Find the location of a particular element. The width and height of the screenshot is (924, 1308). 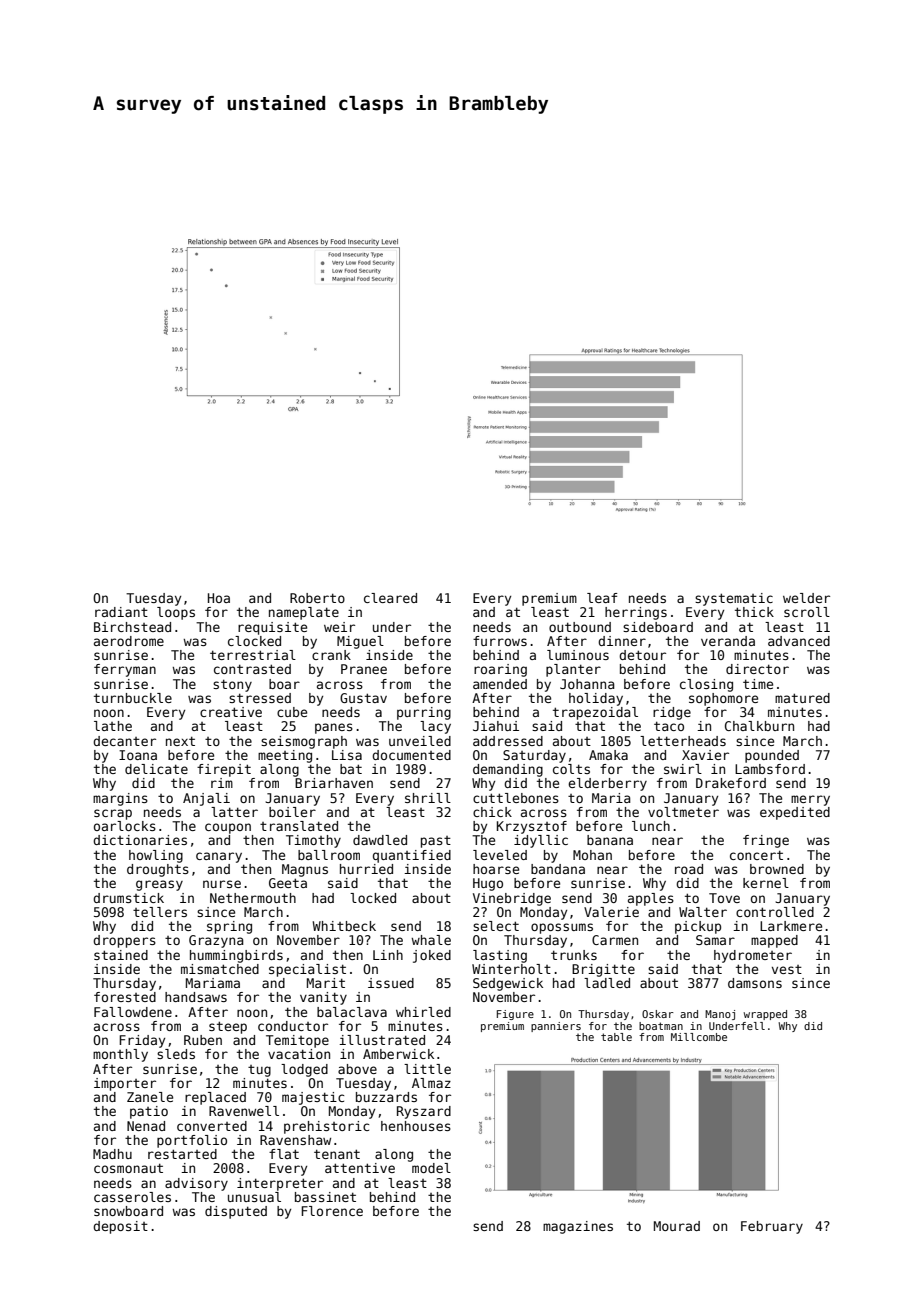

Mourad is located at coordinates (677, 1226).
